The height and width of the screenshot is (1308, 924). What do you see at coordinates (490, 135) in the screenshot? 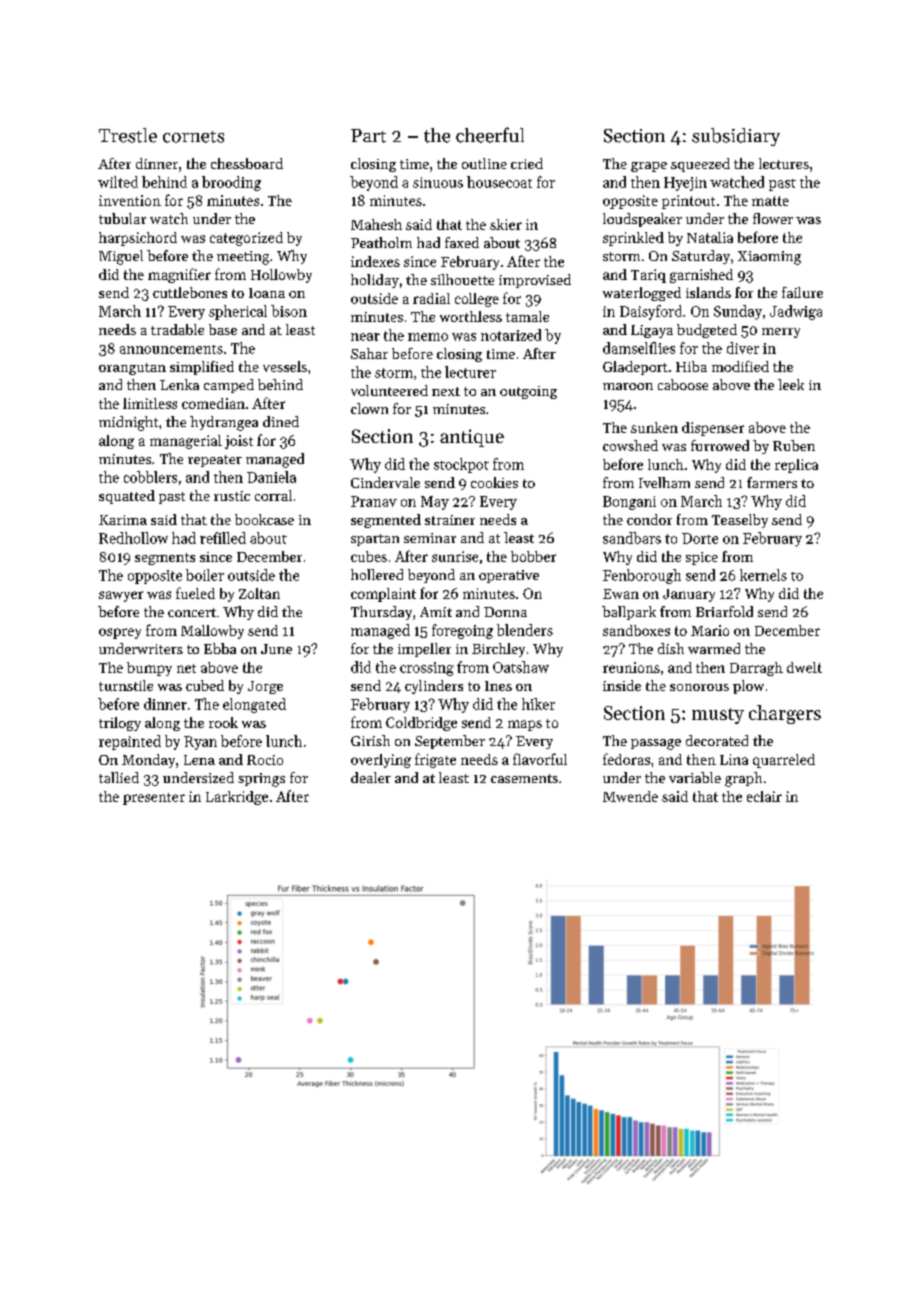
I see `cheerful` at bounding box center [490, 135].
